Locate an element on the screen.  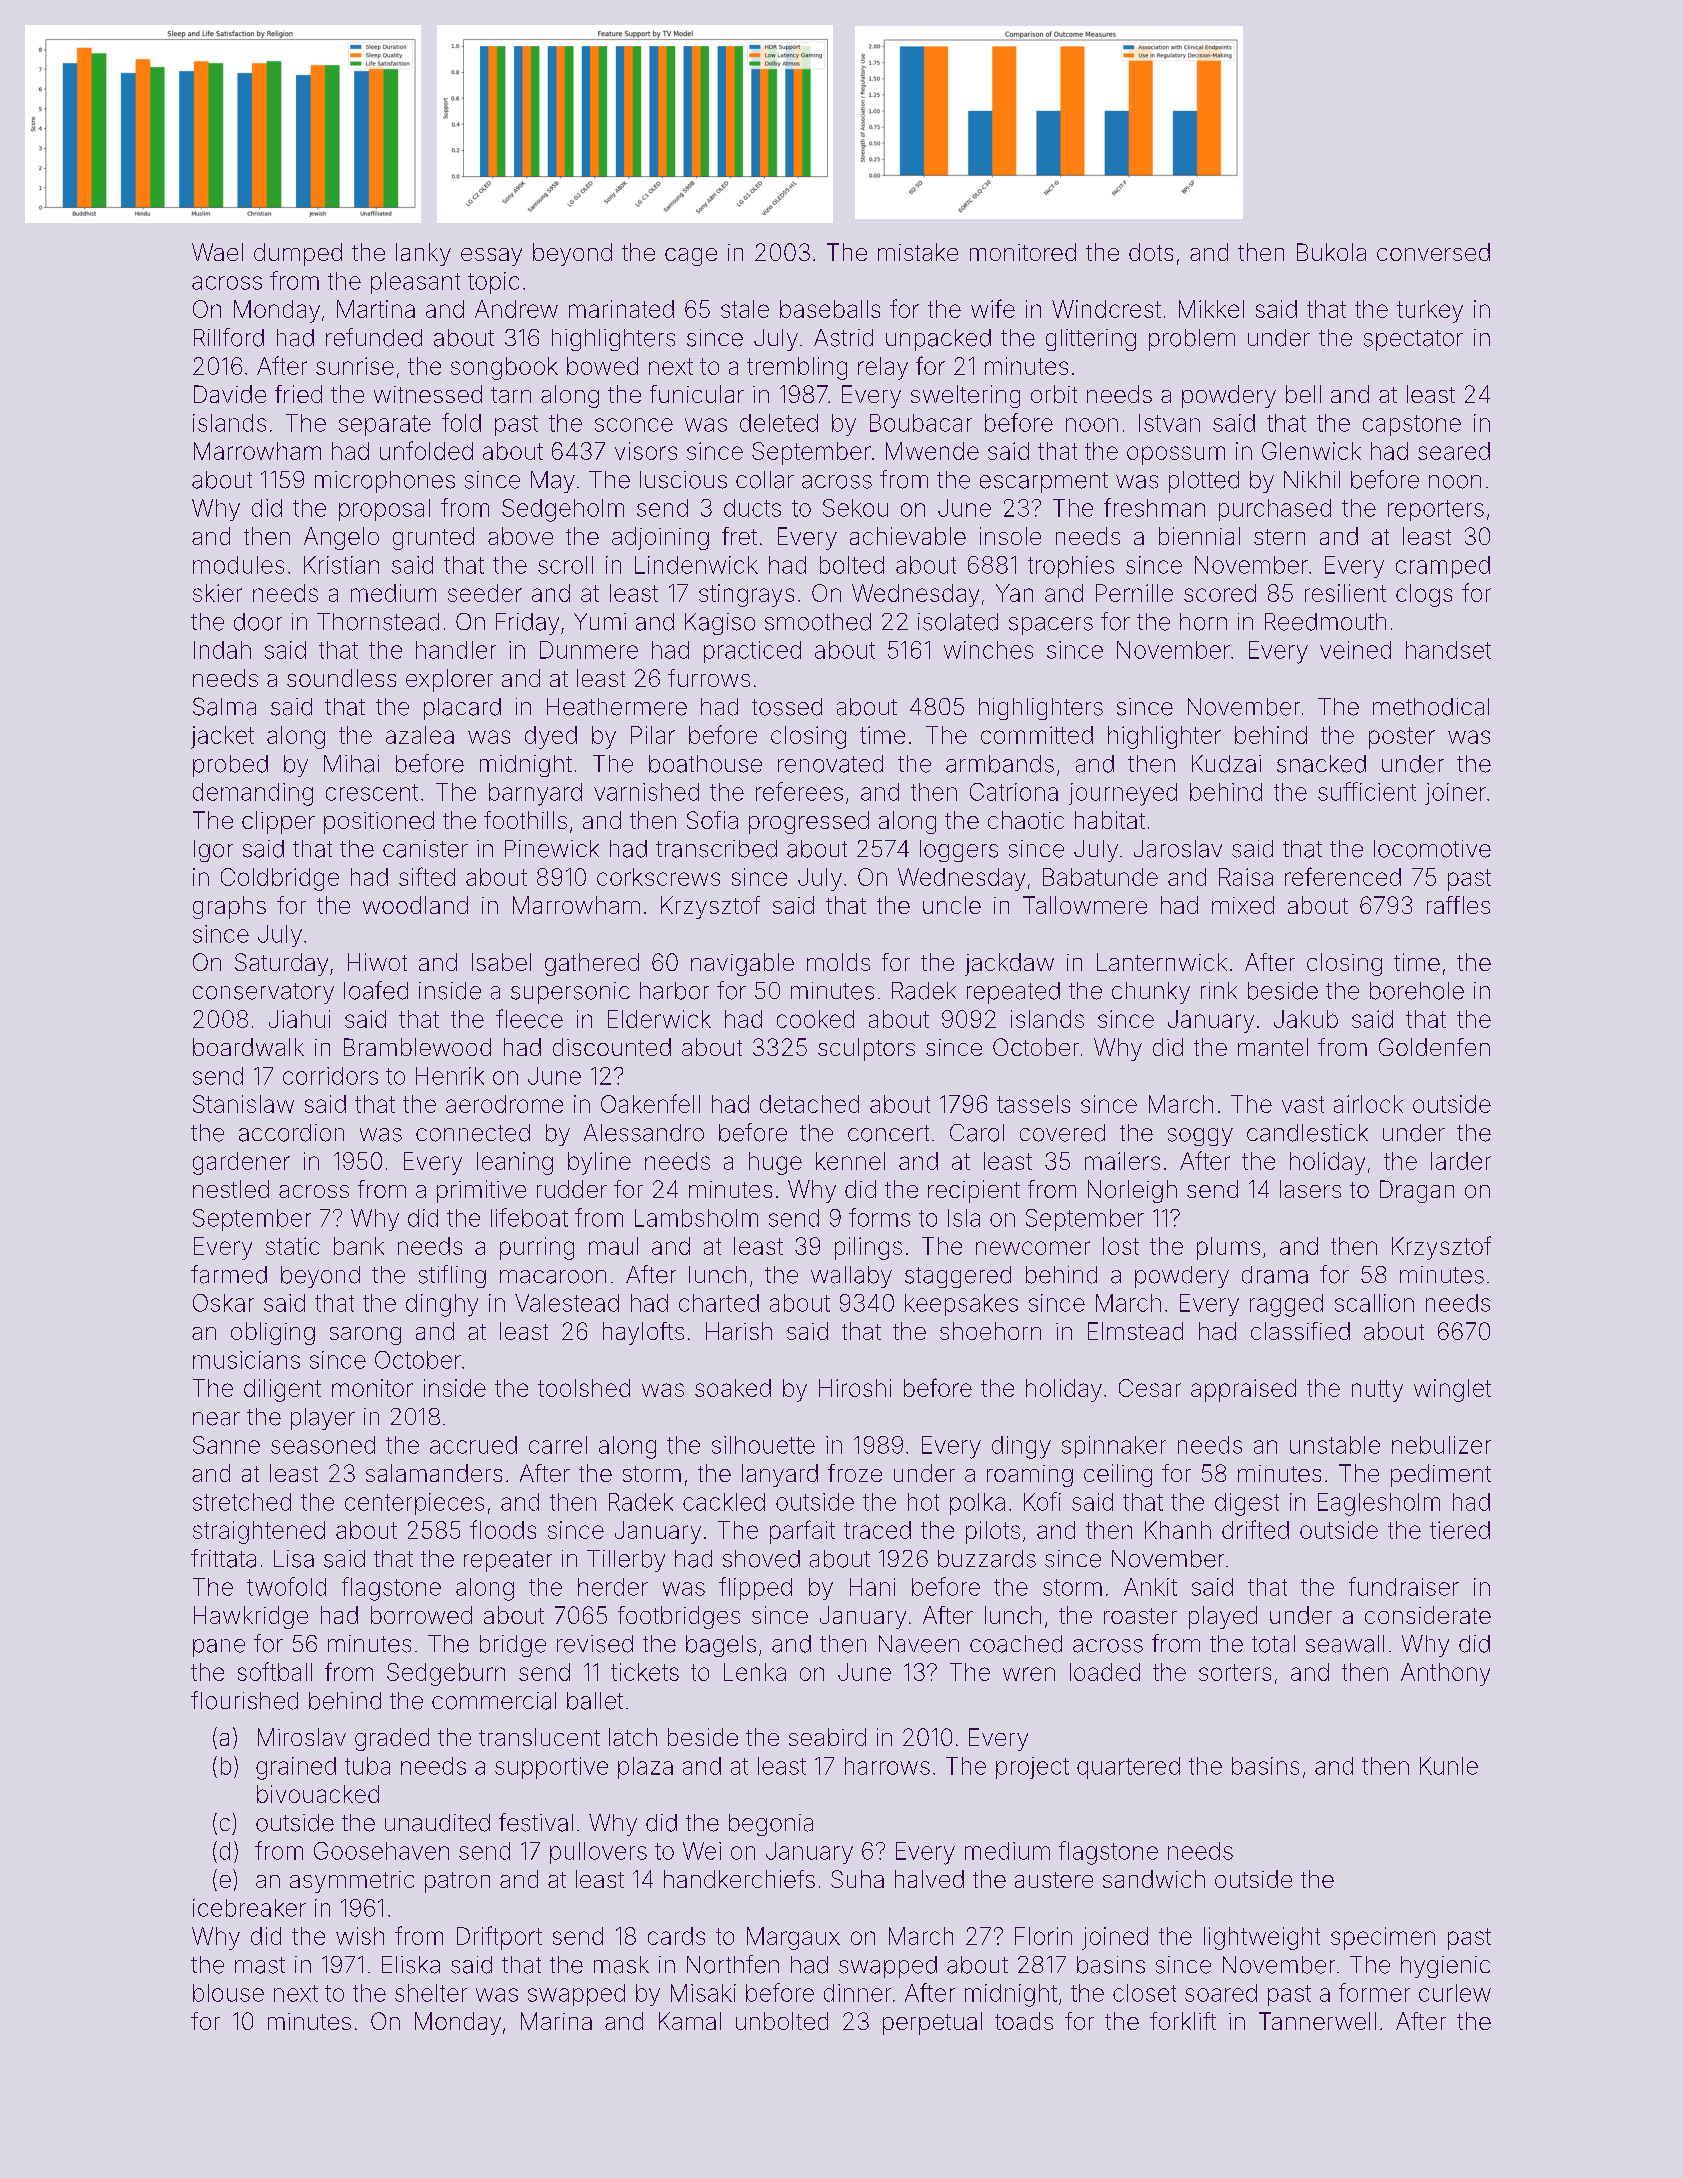
Lenka is located at coordinates (755, 1672).
